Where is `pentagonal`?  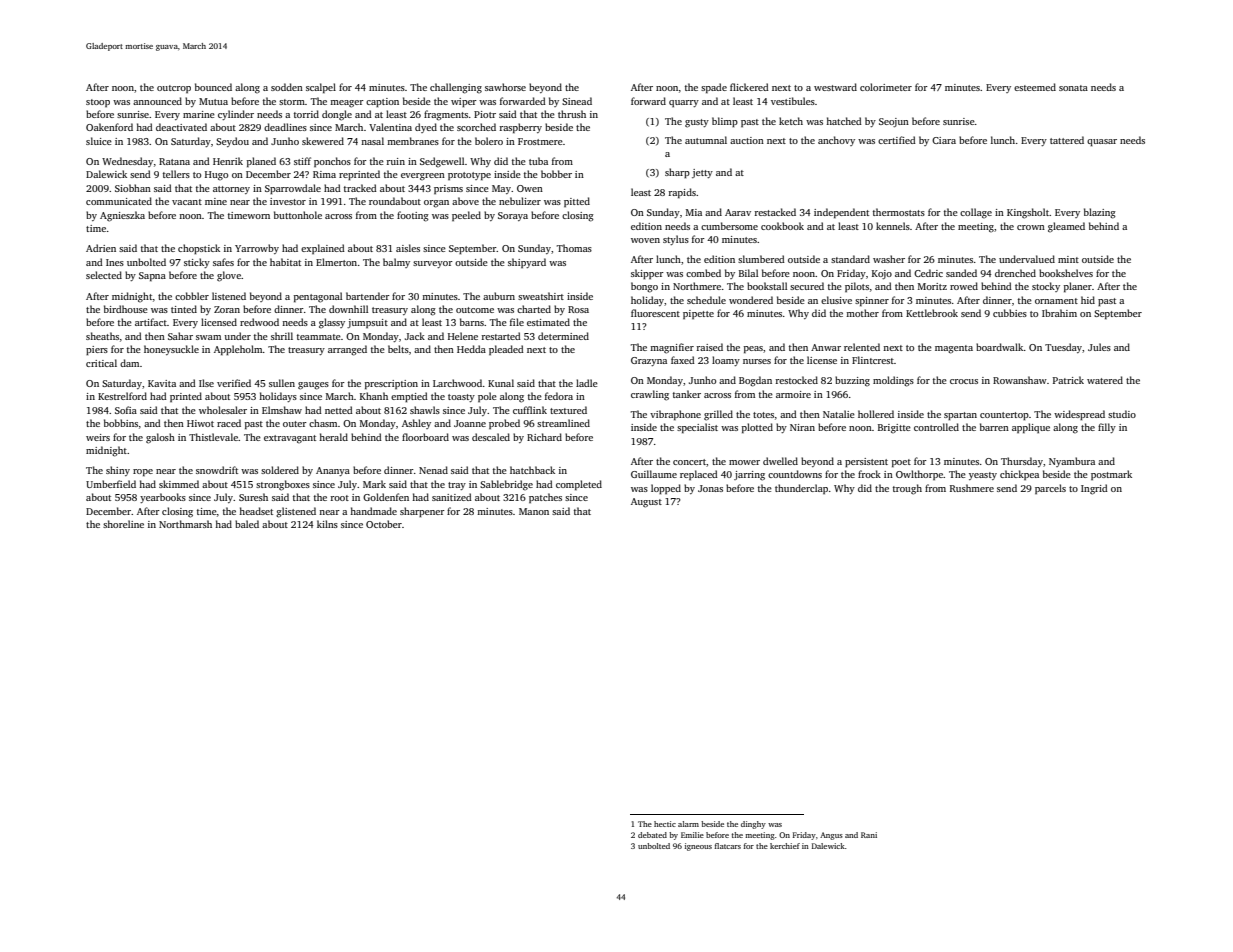 pentagonal is located at coordinates (318, 297).
